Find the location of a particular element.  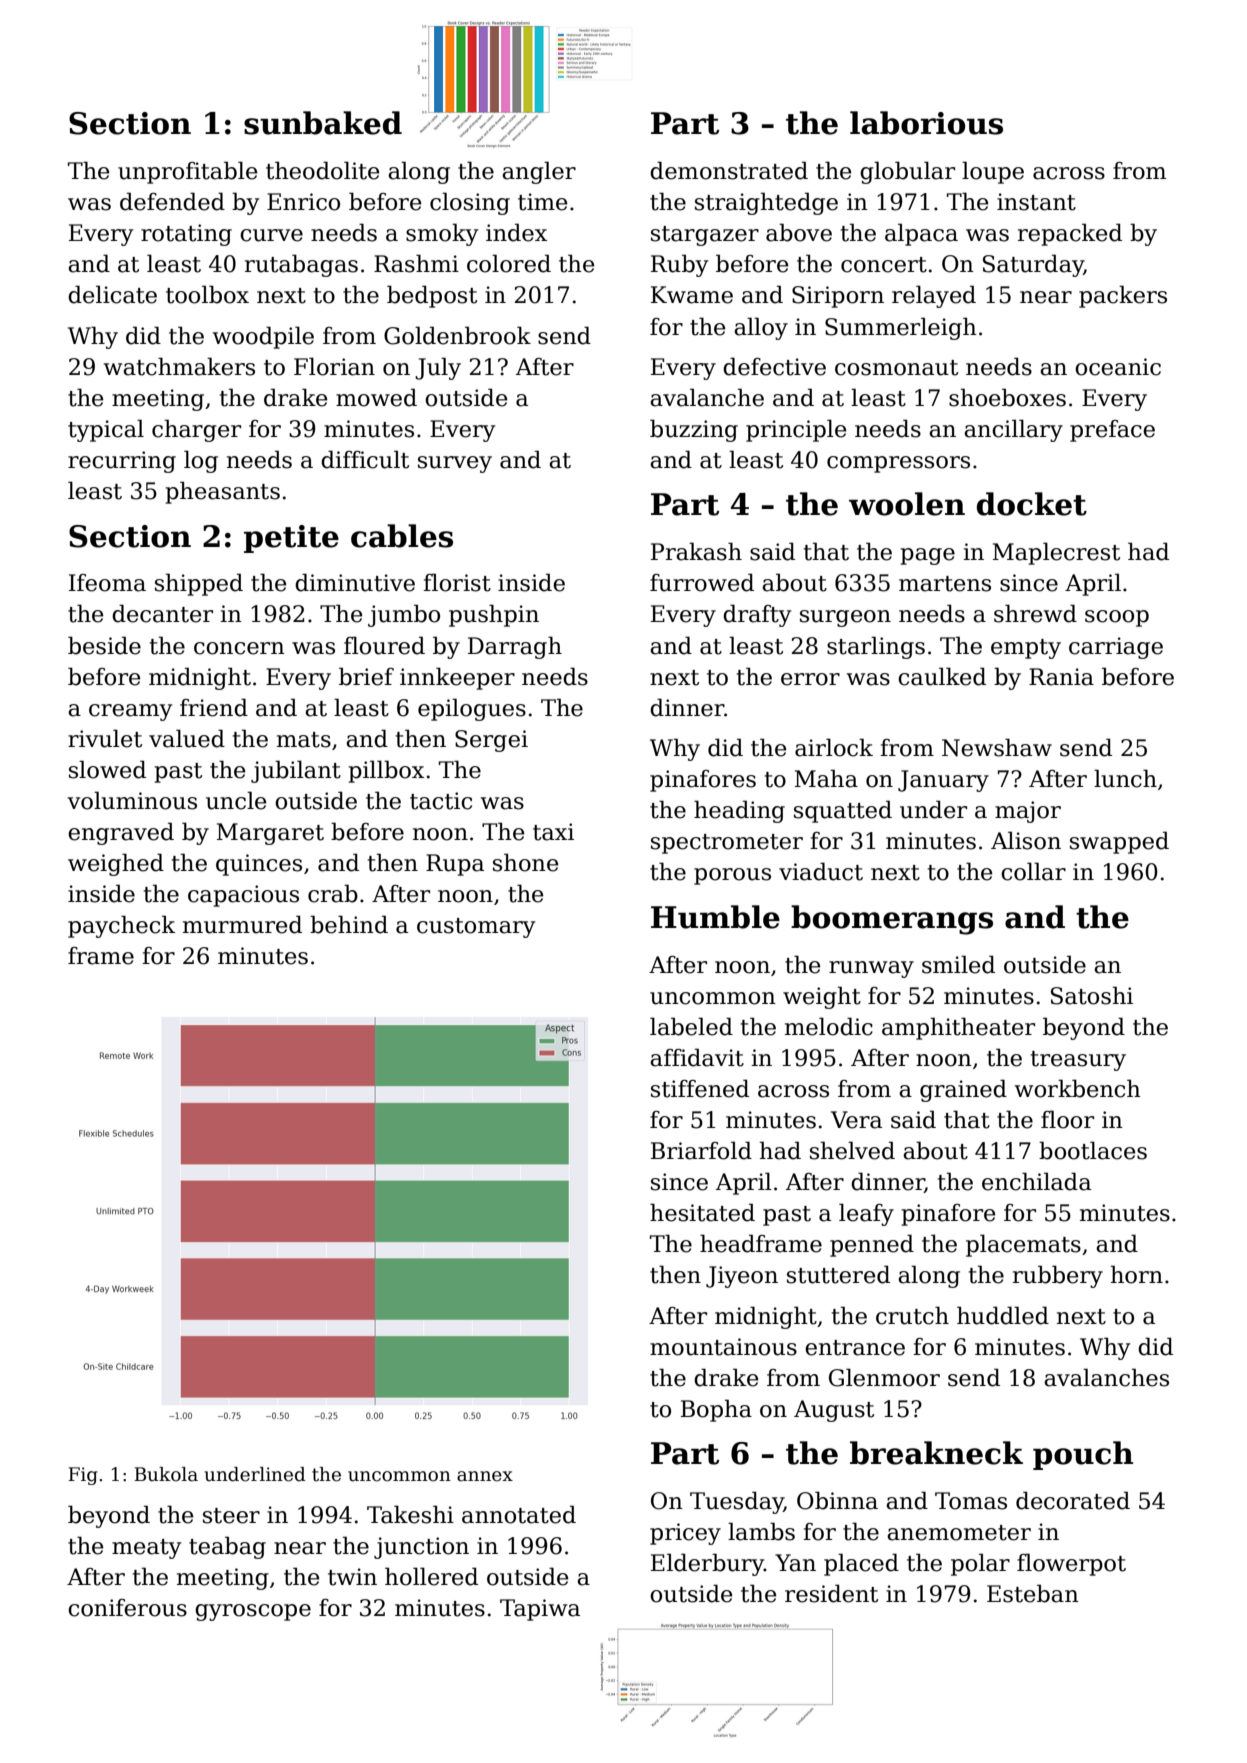

rutabagas is located at coordinates (301, 265).
